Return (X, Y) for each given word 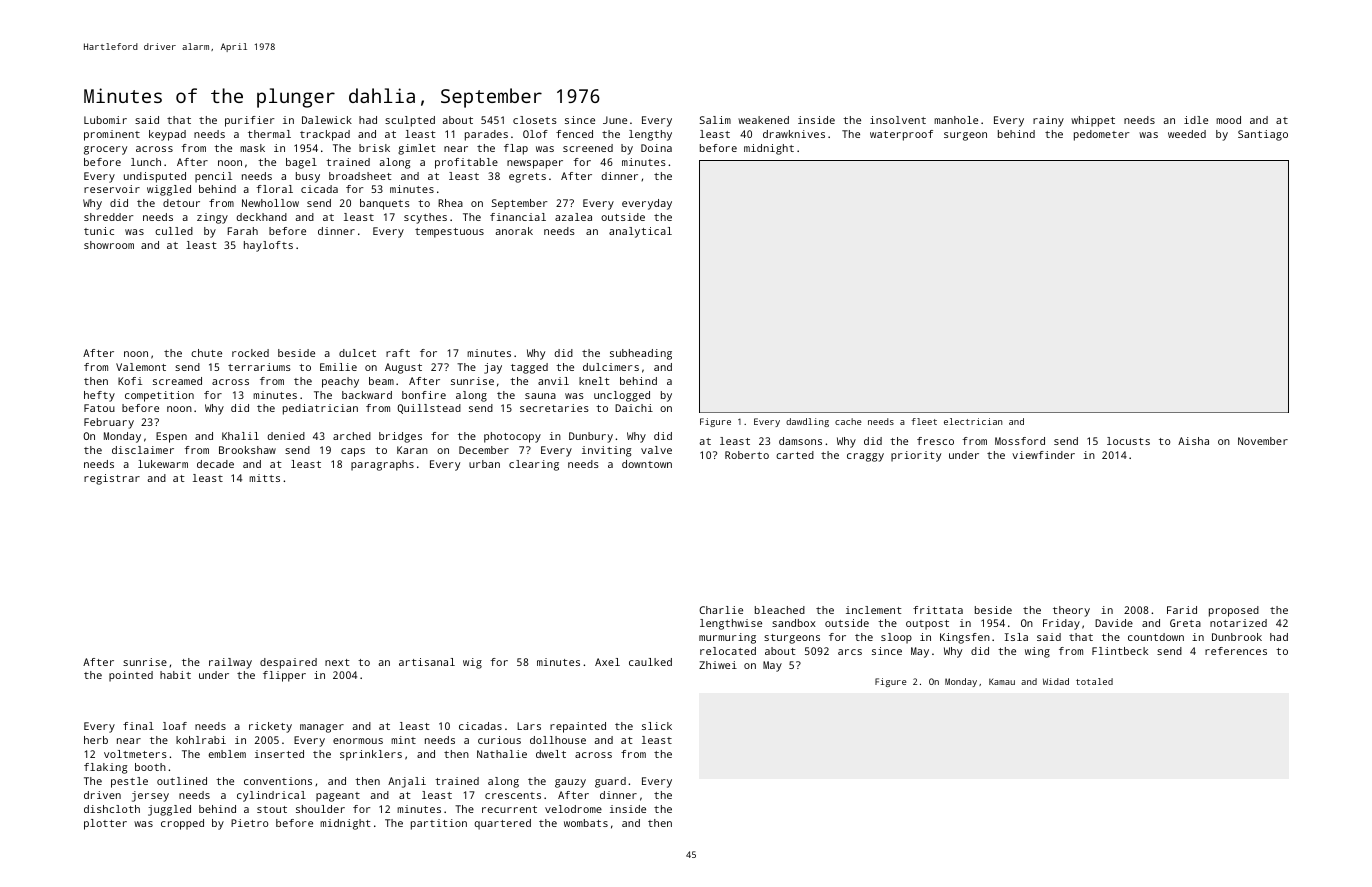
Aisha (1193, 441)
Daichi (634, 408)
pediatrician (320, 409)
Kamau (1002, 681)
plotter (105, 824)
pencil (213, 177)
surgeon (965, 136)
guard (610, 782)
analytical (640, 232)
